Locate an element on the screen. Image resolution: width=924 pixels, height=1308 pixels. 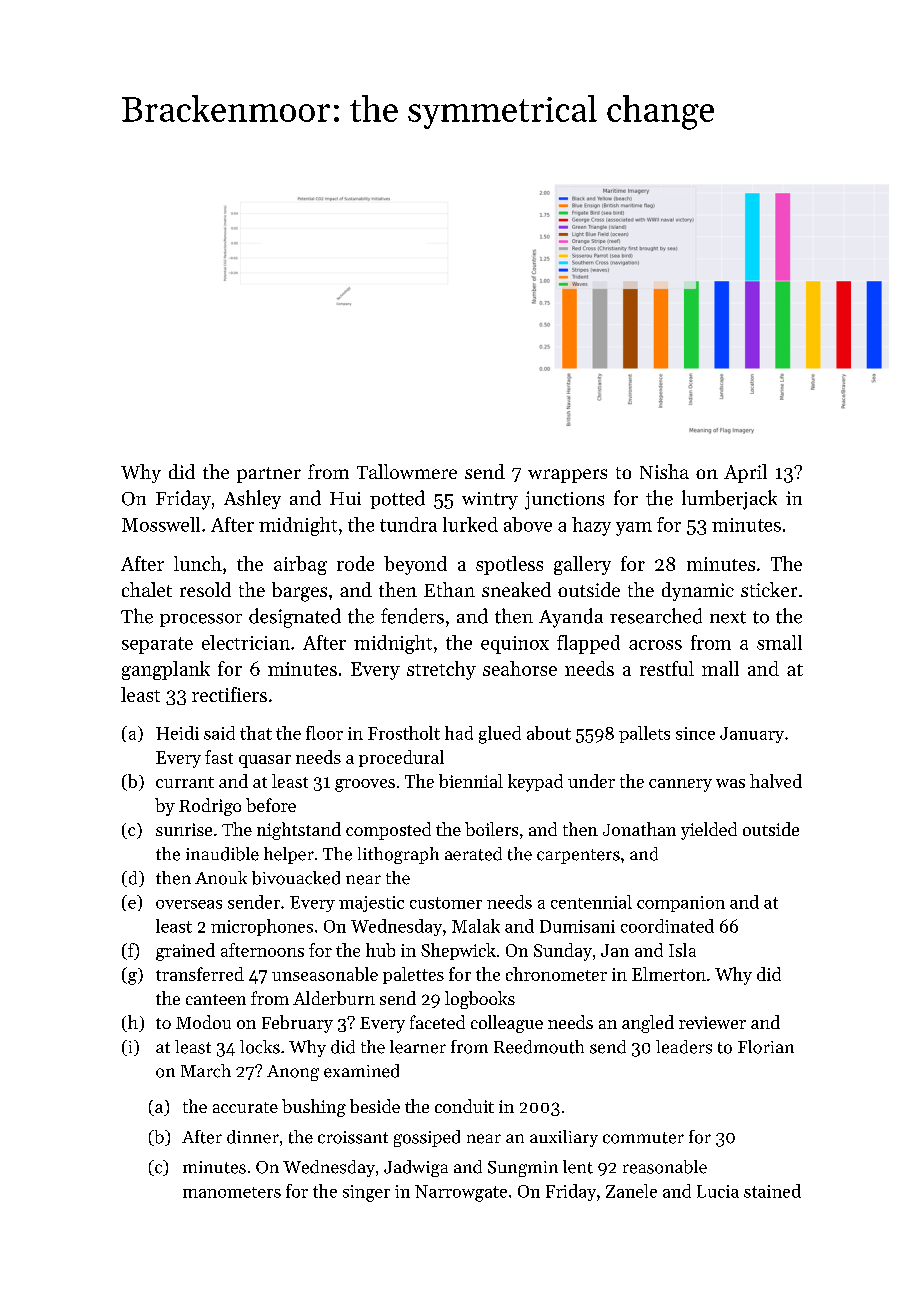
sunrise is located at coordinates (184, 829).
